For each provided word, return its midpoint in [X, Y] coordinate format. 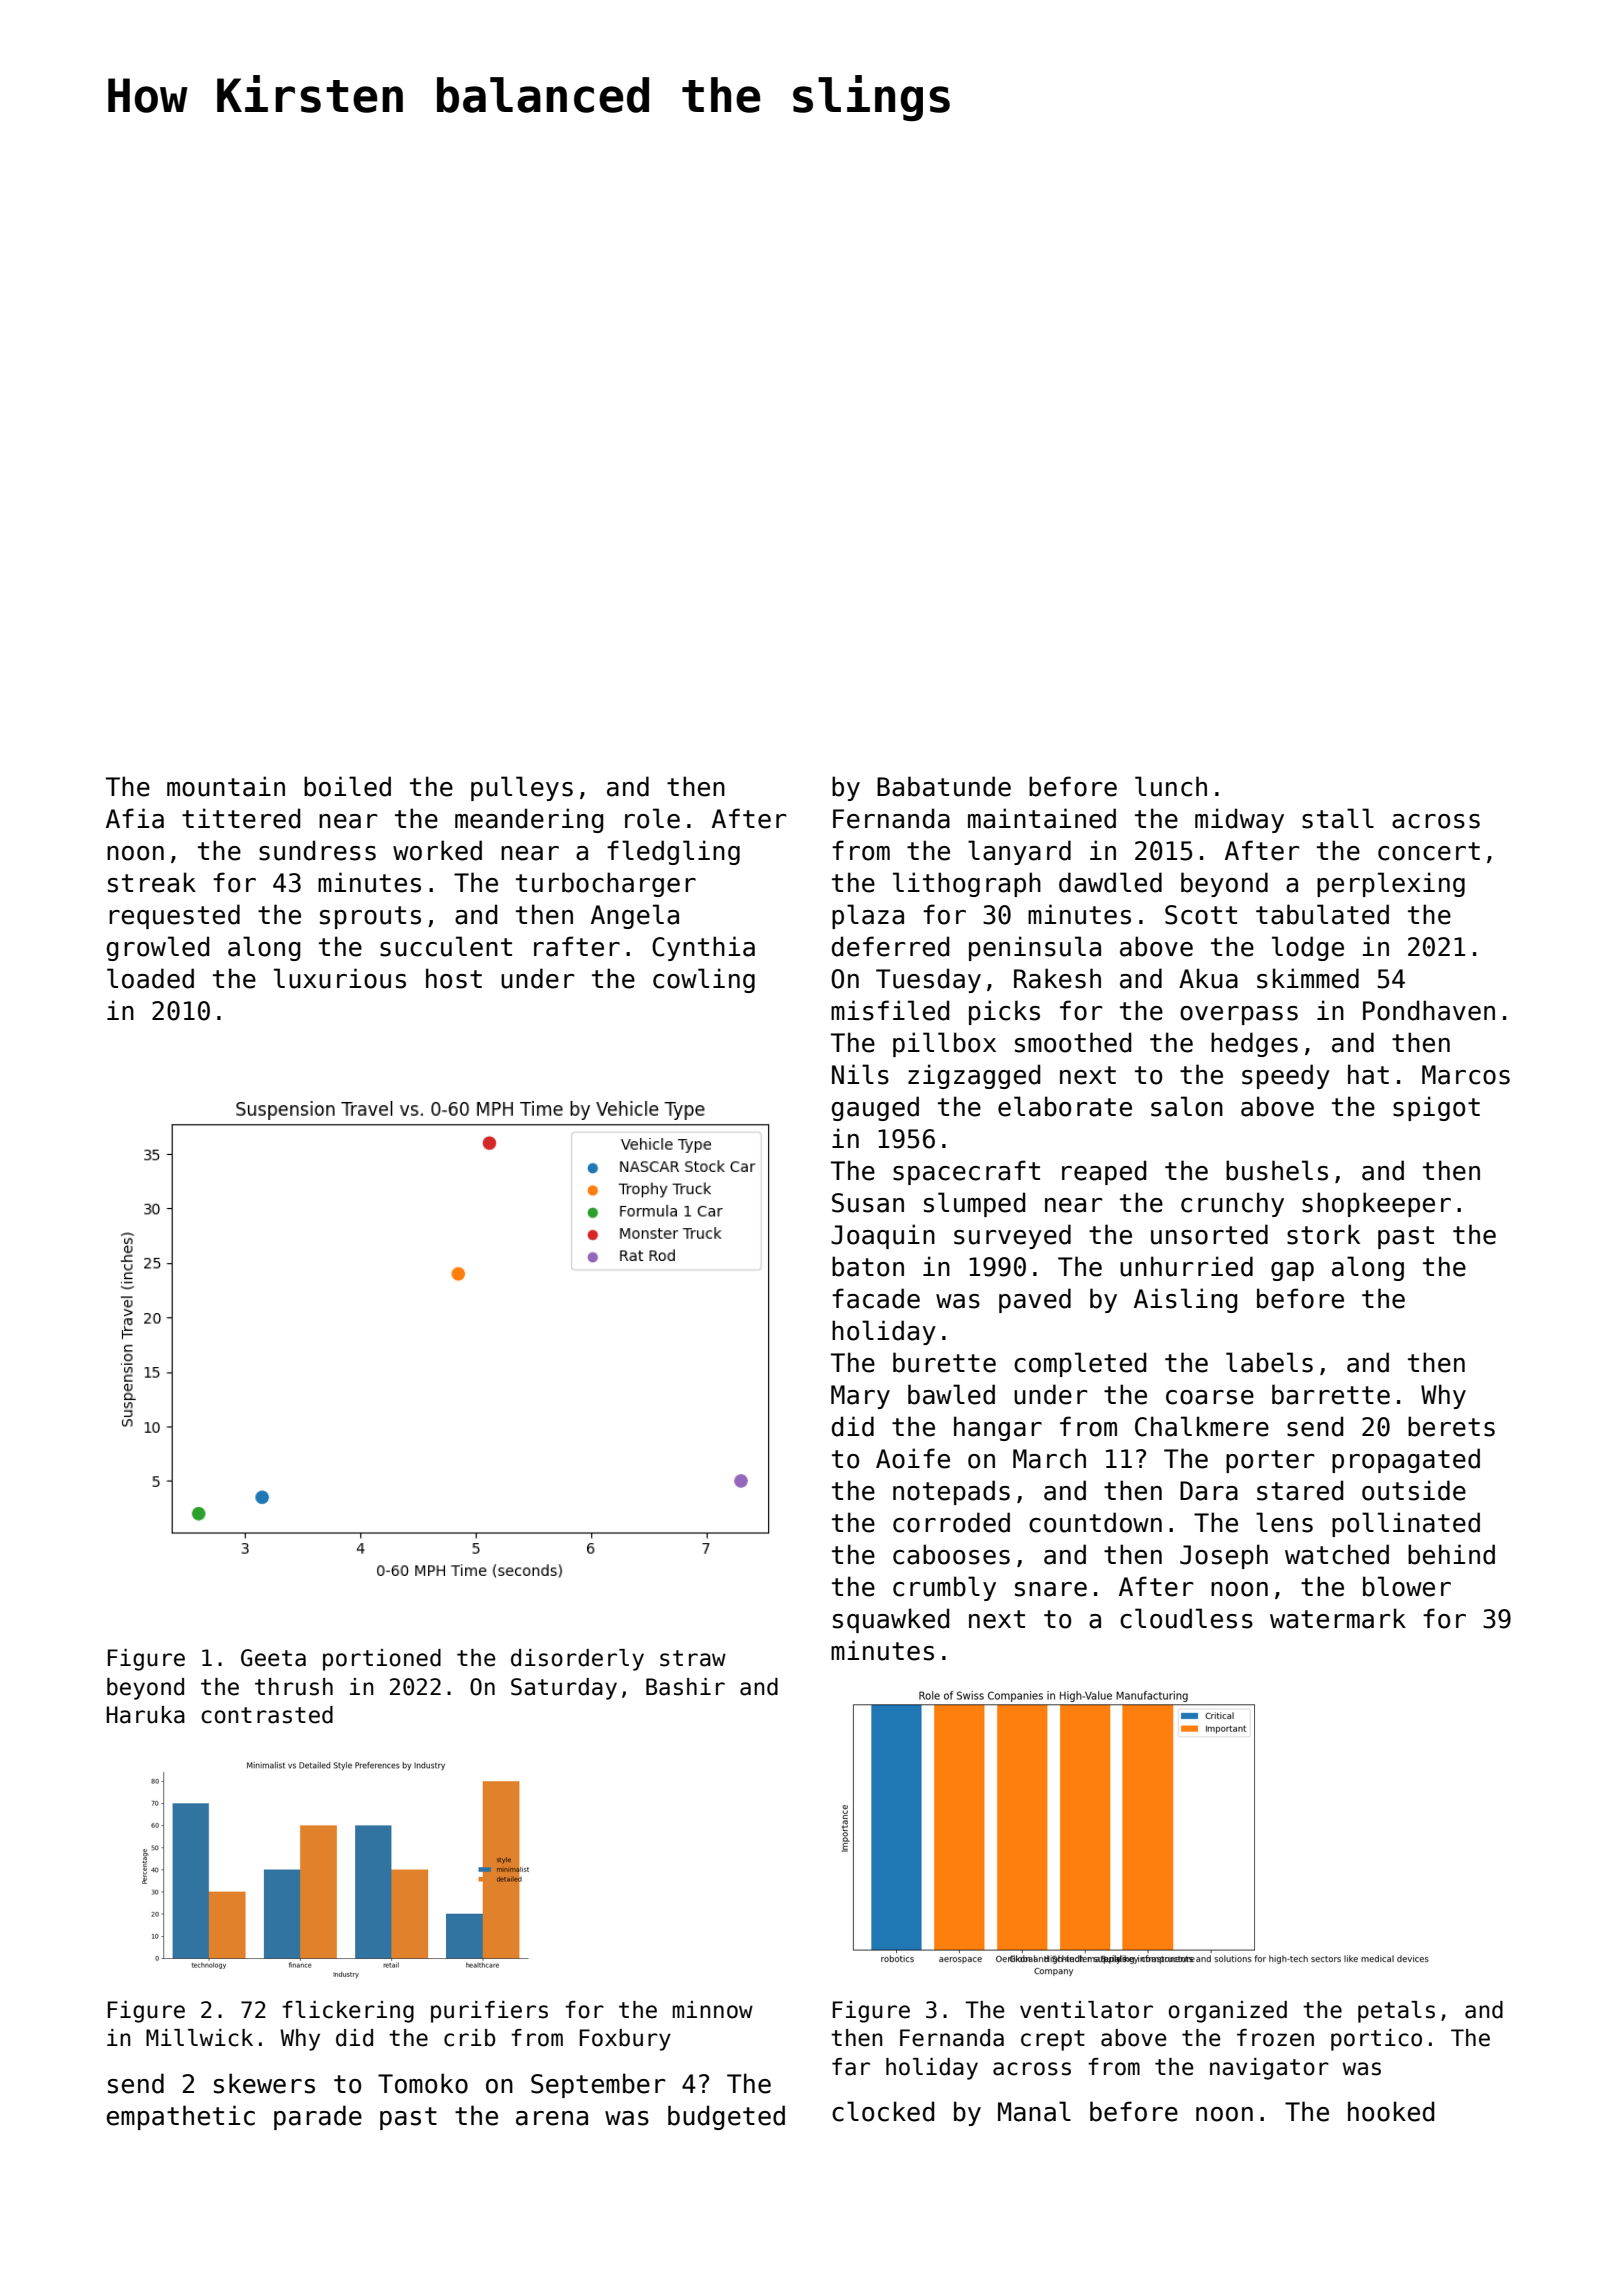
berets [1451, 1426]
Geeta [273, 1658]
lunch [1171, 786]
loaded [150, 978]
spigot [1436, 1108]
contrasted [267, 1715]
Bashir [685, 1687]
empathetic [181, 2117]
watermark [1338, 1618]
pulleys [522, 788]
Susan [868, 1203]
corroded [951, 1522]
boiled [347, 786]
